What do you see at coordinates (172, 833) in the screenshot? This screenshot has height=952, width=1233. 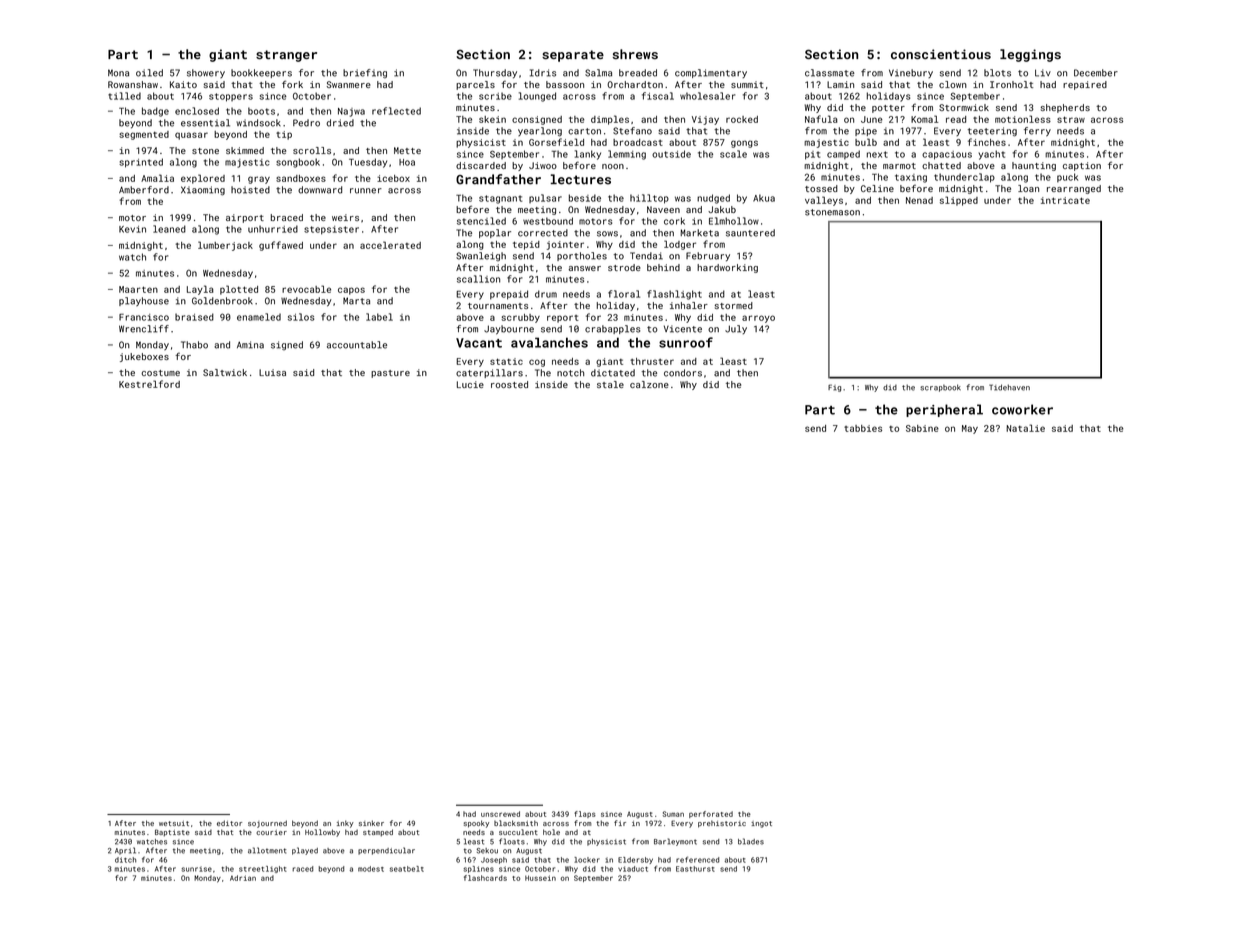 I see `Baptiste` at bounding box center [172, 833].
